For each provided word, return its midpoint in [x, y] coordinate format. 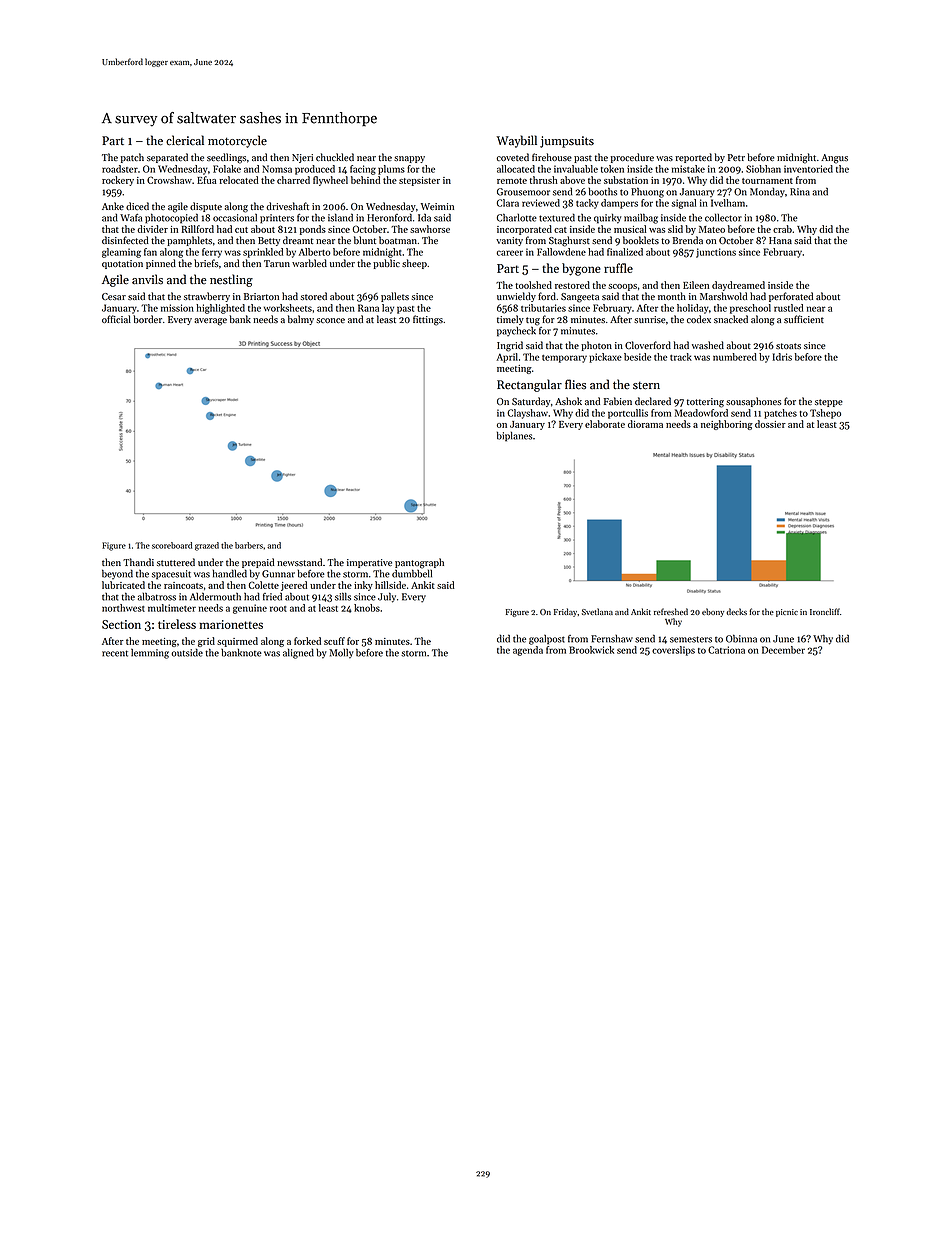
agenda [528, 651]
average [210, 322]
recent [115, 653]
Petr [736, 157]
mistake [688, 169]
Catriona [726, 650]
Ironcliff [825, 611]
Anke [113, 206]
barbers [249, 545]
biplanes [514, 437]
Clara [508, 203]
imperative [369, 563]
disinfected [125, 240]
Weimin [437, 206]
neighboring [727, 425]
